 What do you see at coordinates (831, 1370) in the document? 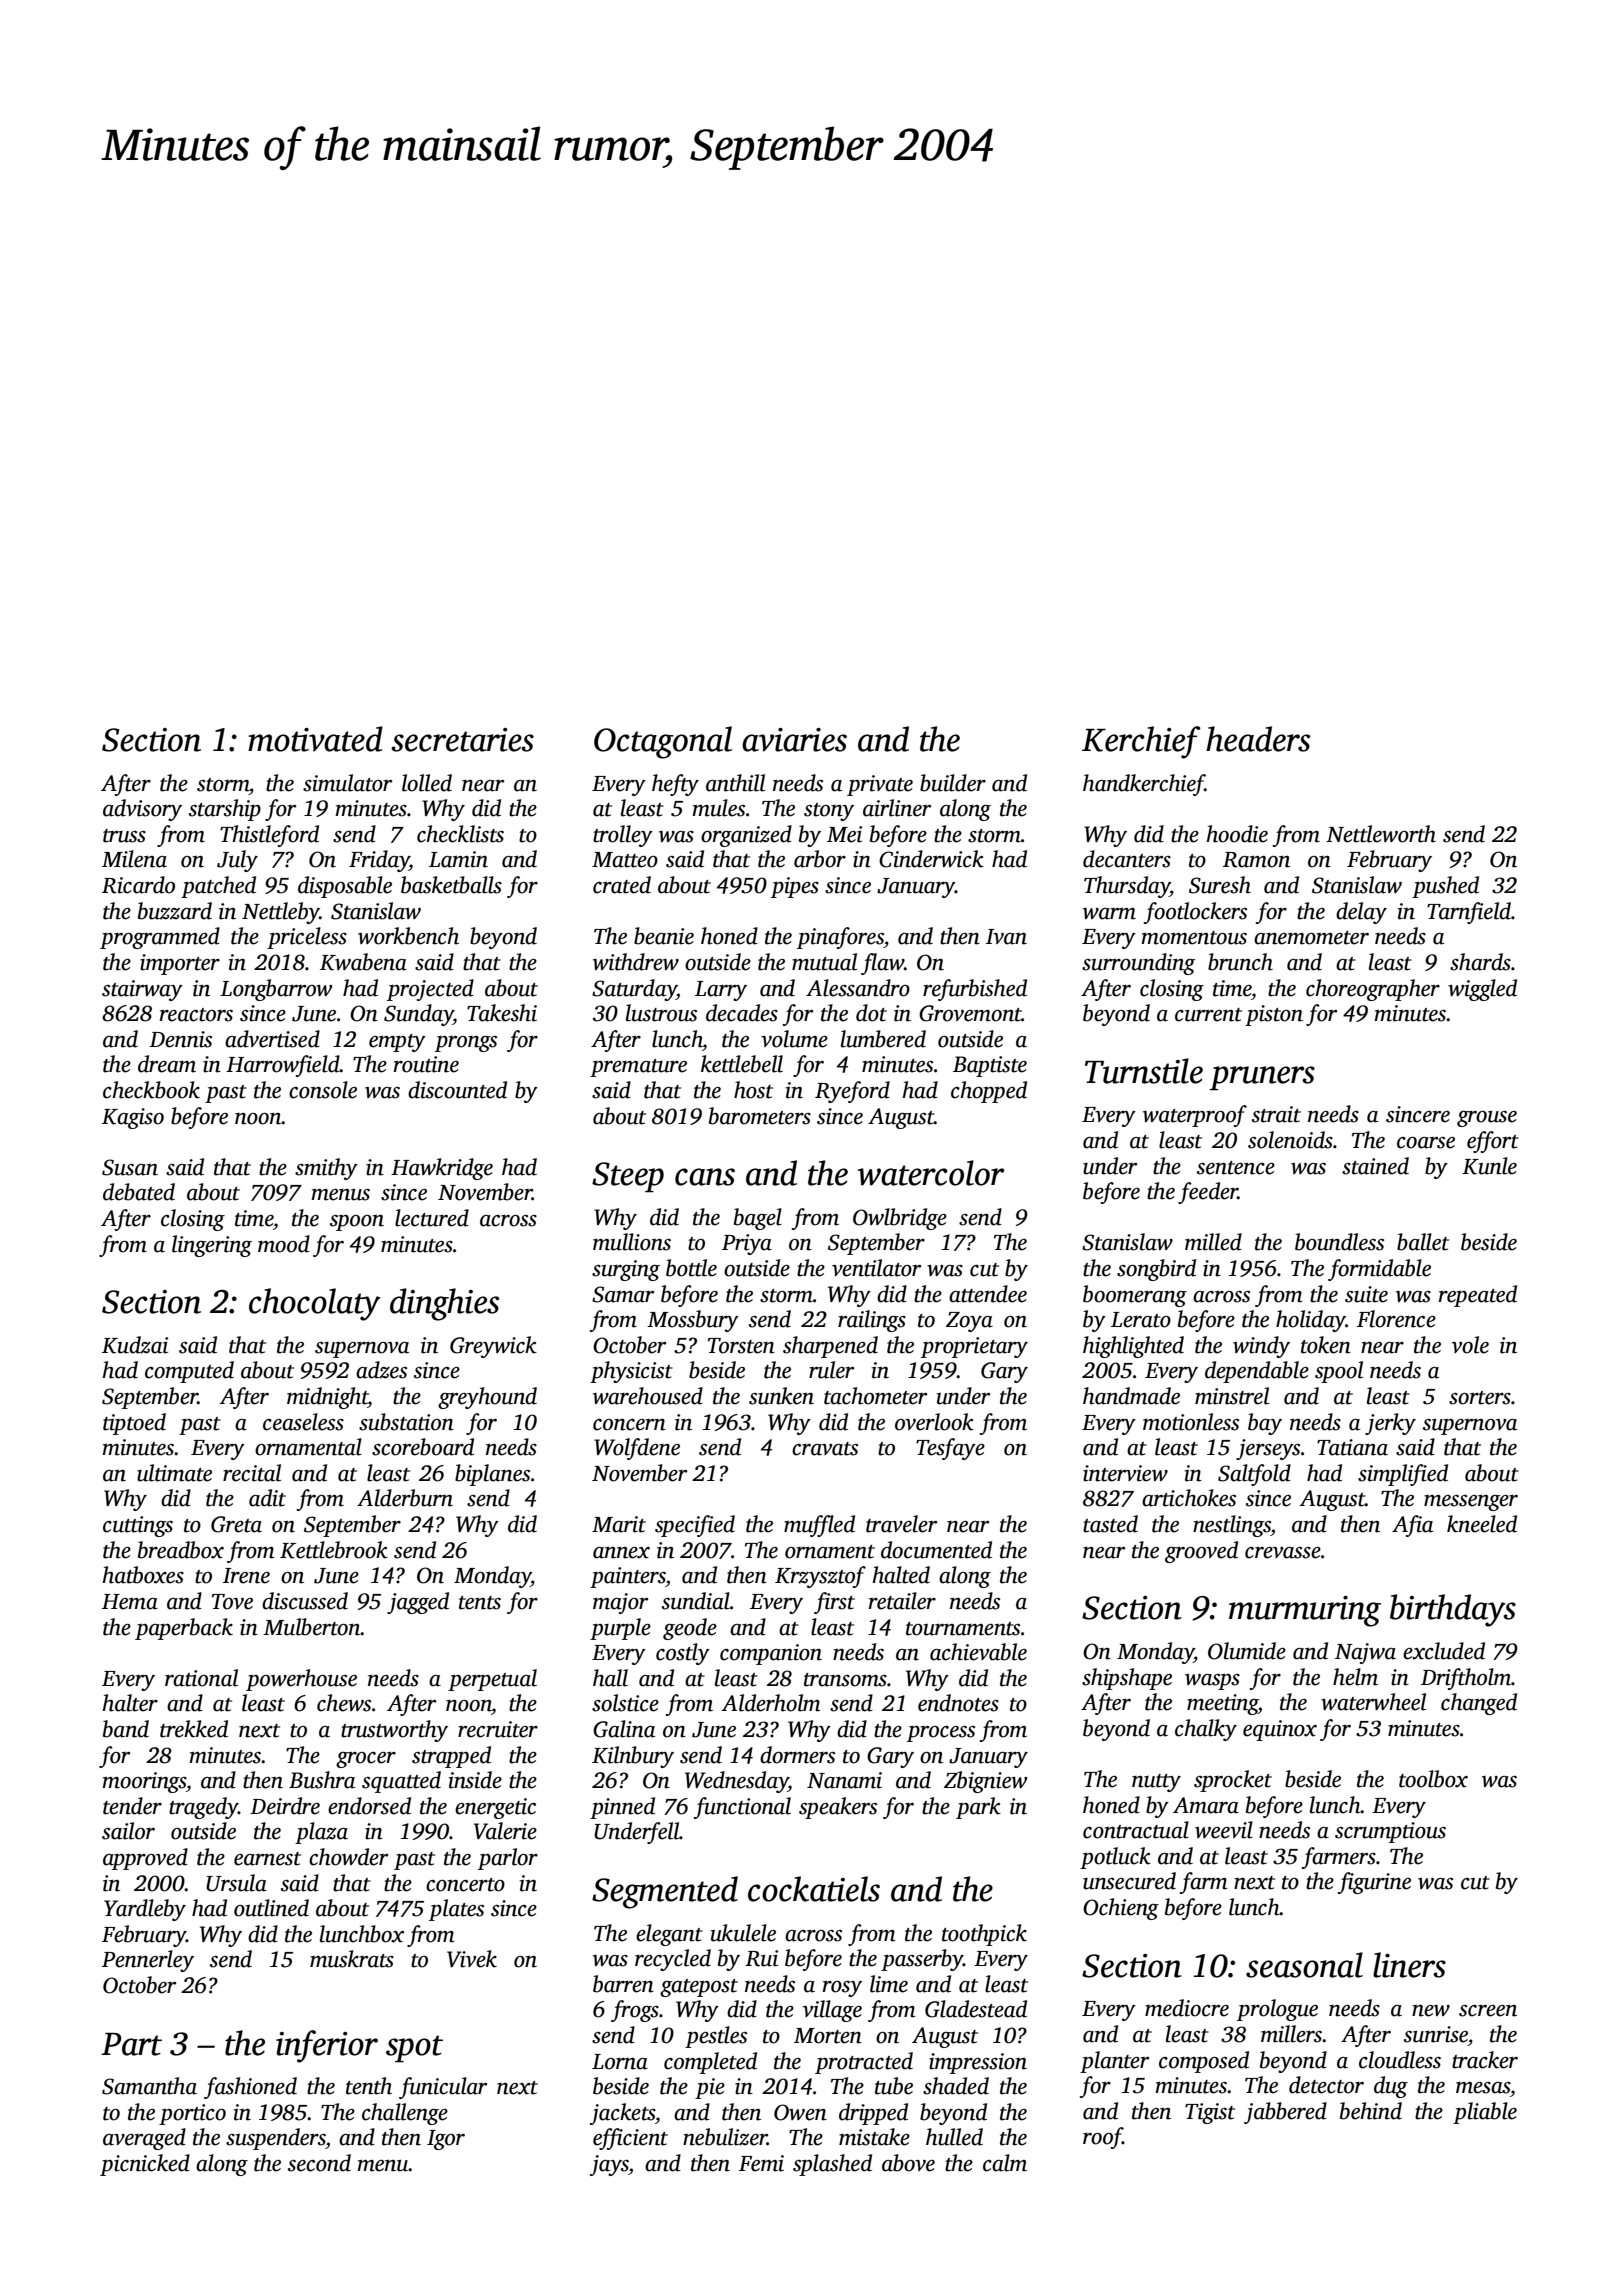
I see `ruler` at bounding box center [831, 1370].
